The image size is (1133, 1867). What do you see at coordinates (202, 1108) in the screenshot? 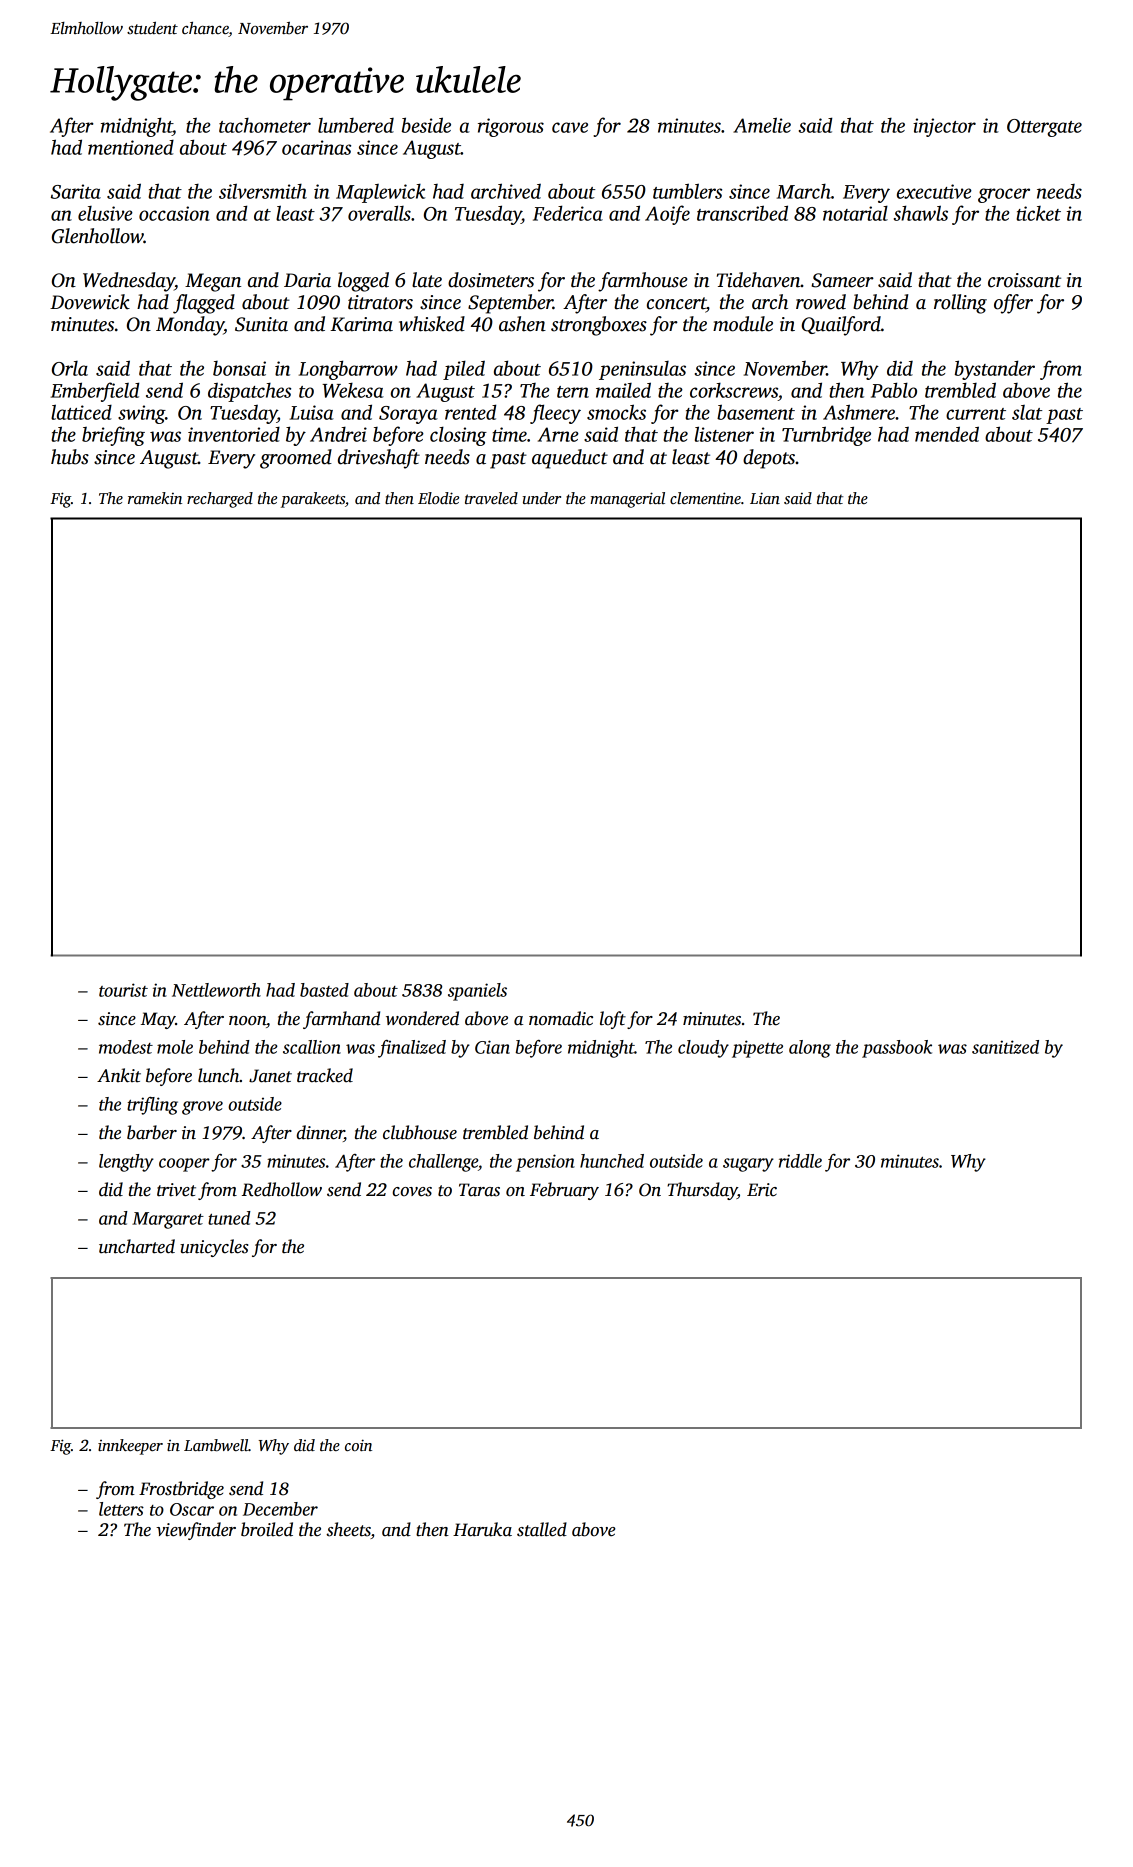
I see `grove` at bounding box center [202, 1108].
